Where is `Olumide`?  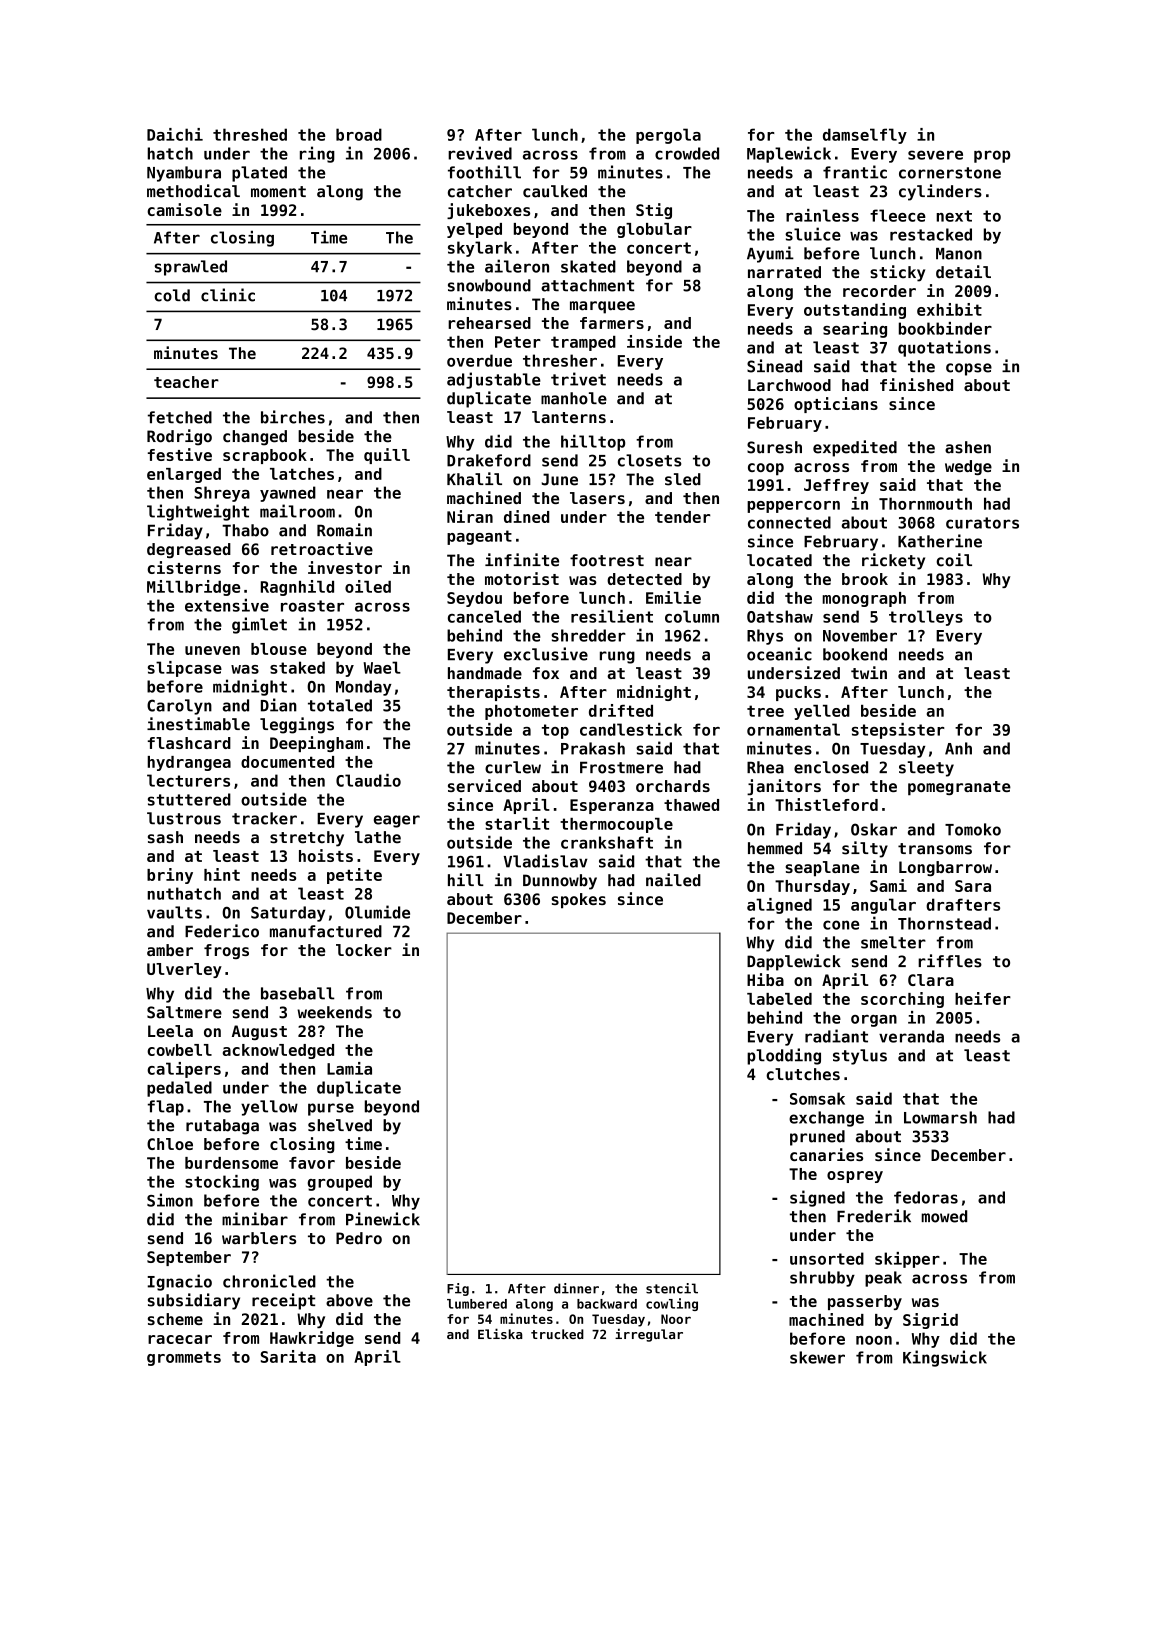 Olumide is located at coordinates (377, 912).
